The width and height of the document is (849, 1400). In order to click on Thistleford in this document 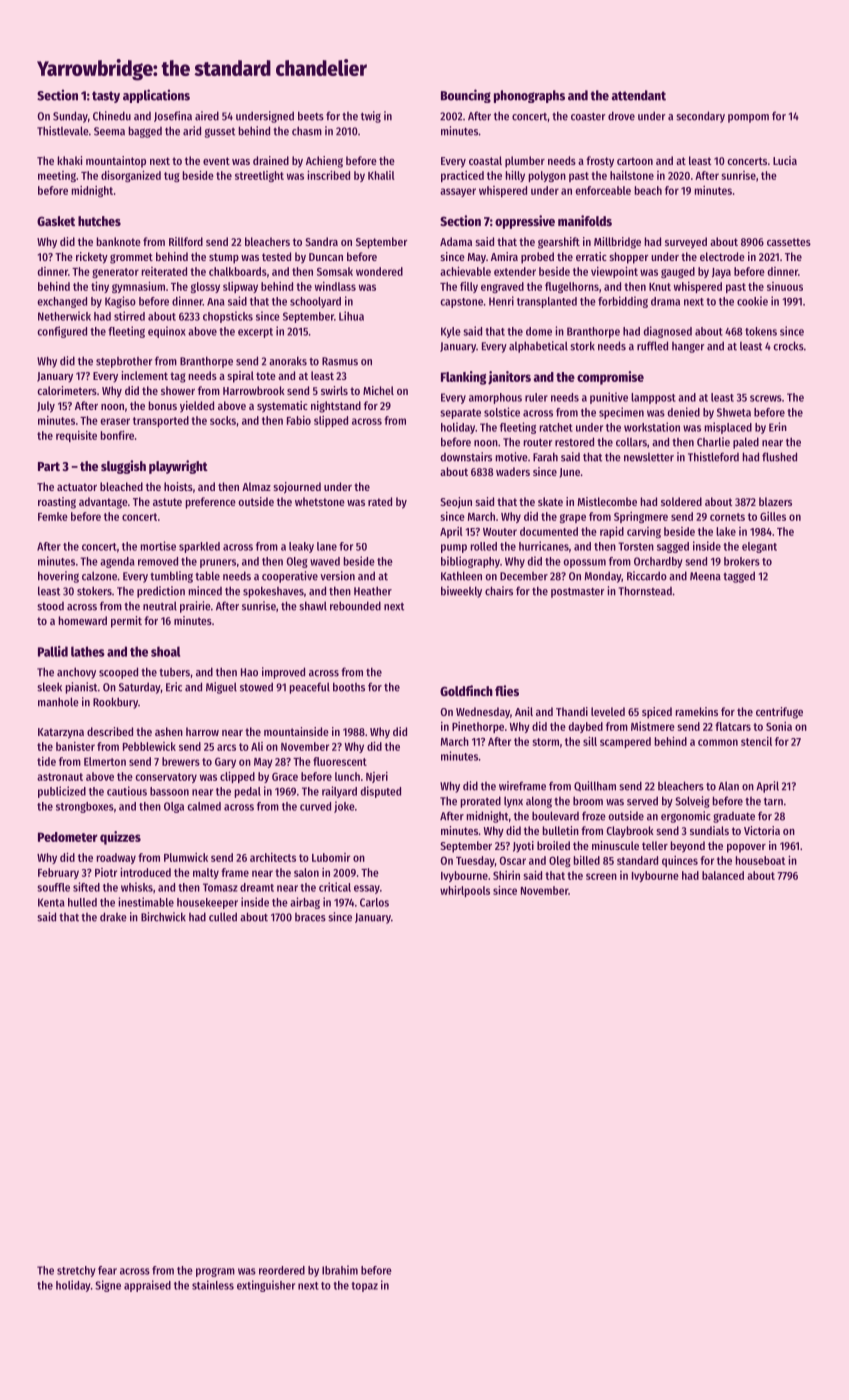, I will do `click(713, 457)`.
